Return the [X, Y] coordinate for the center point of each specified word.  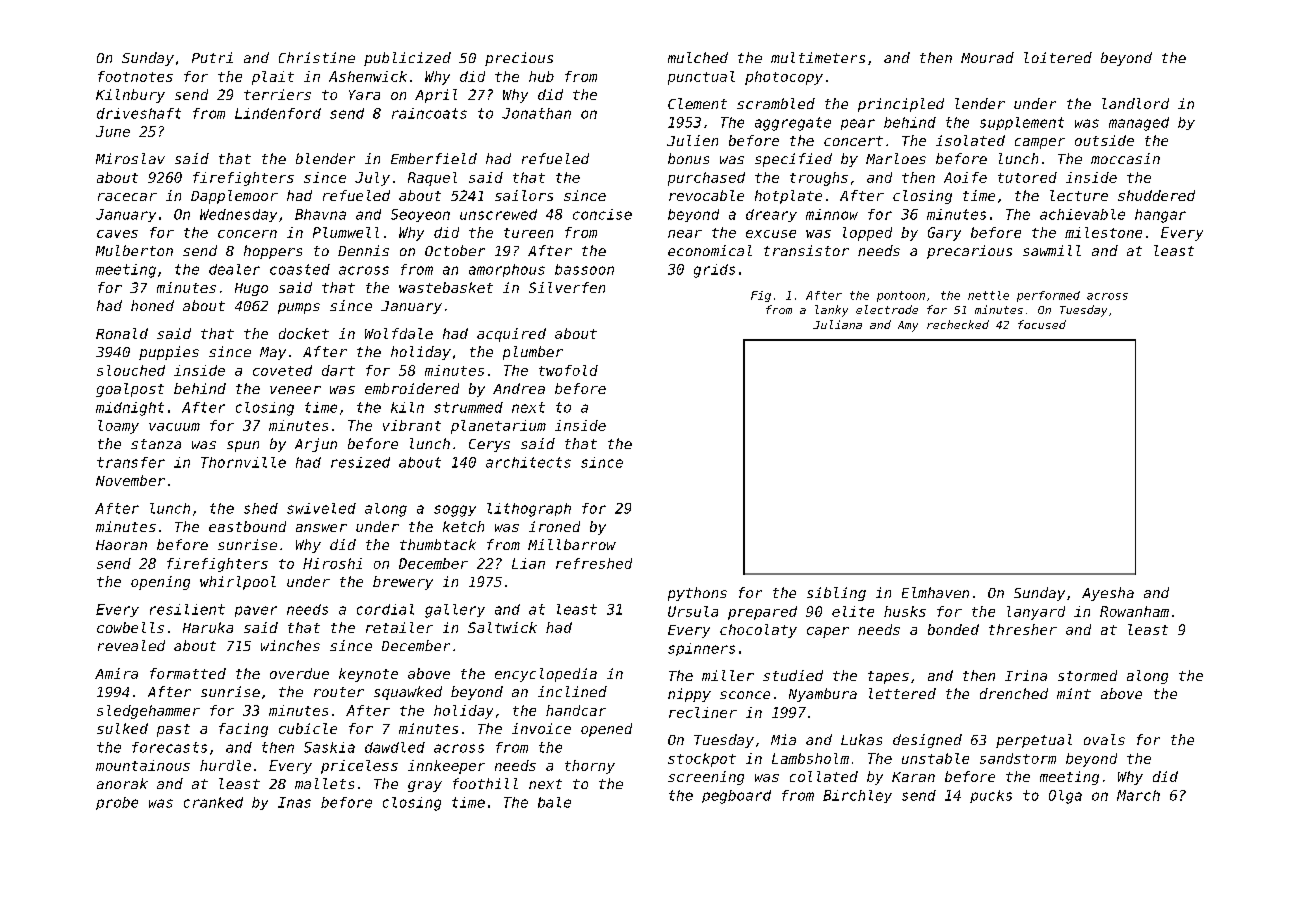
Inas [294, 802]
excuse [771, 234]
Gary [944, 234]
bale [554, 802]
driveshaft [139, 113]
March [1138, 795]
